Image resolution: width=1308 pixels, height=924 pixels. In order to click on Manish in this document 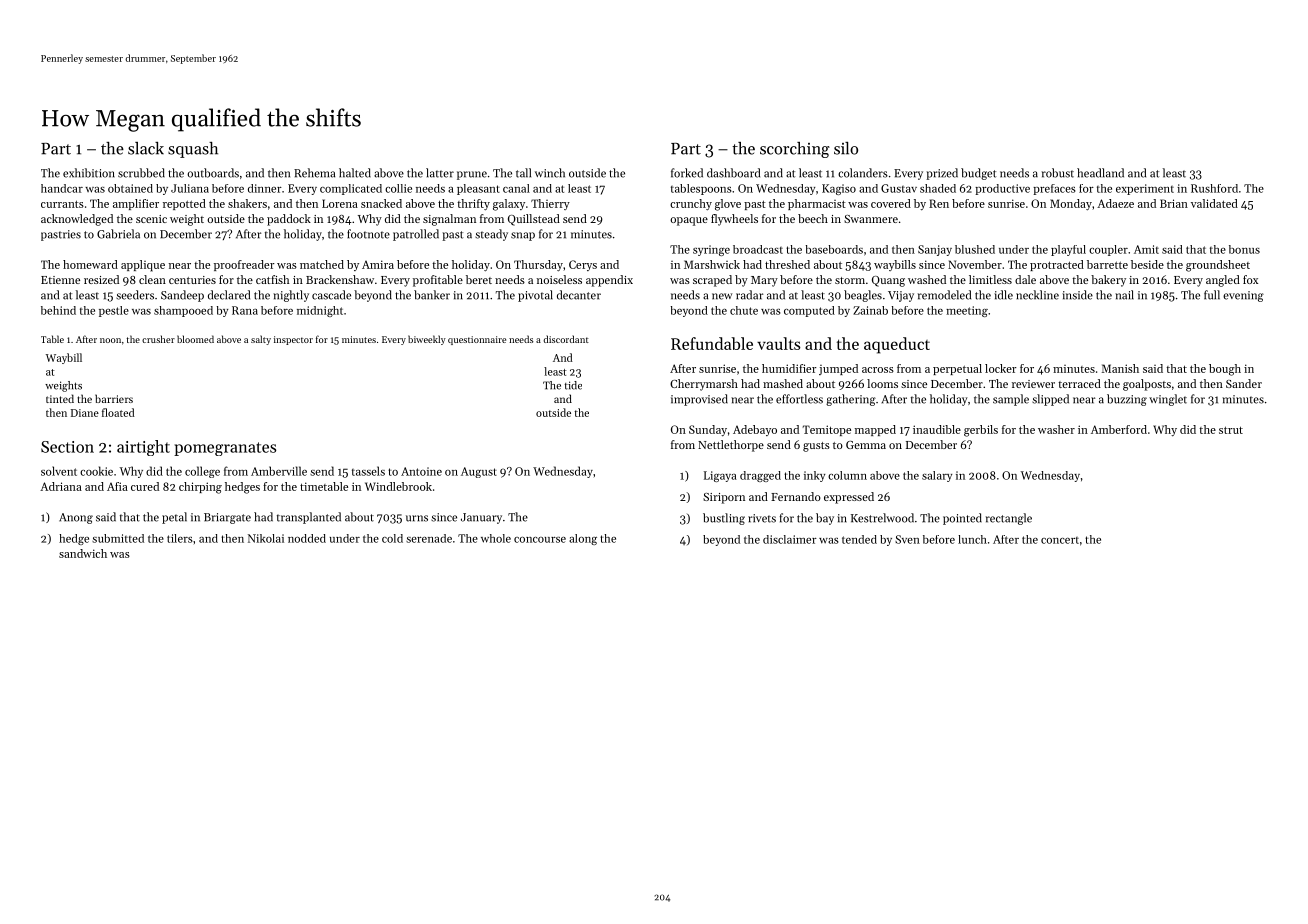, I will do `click(1120, 368)`.
